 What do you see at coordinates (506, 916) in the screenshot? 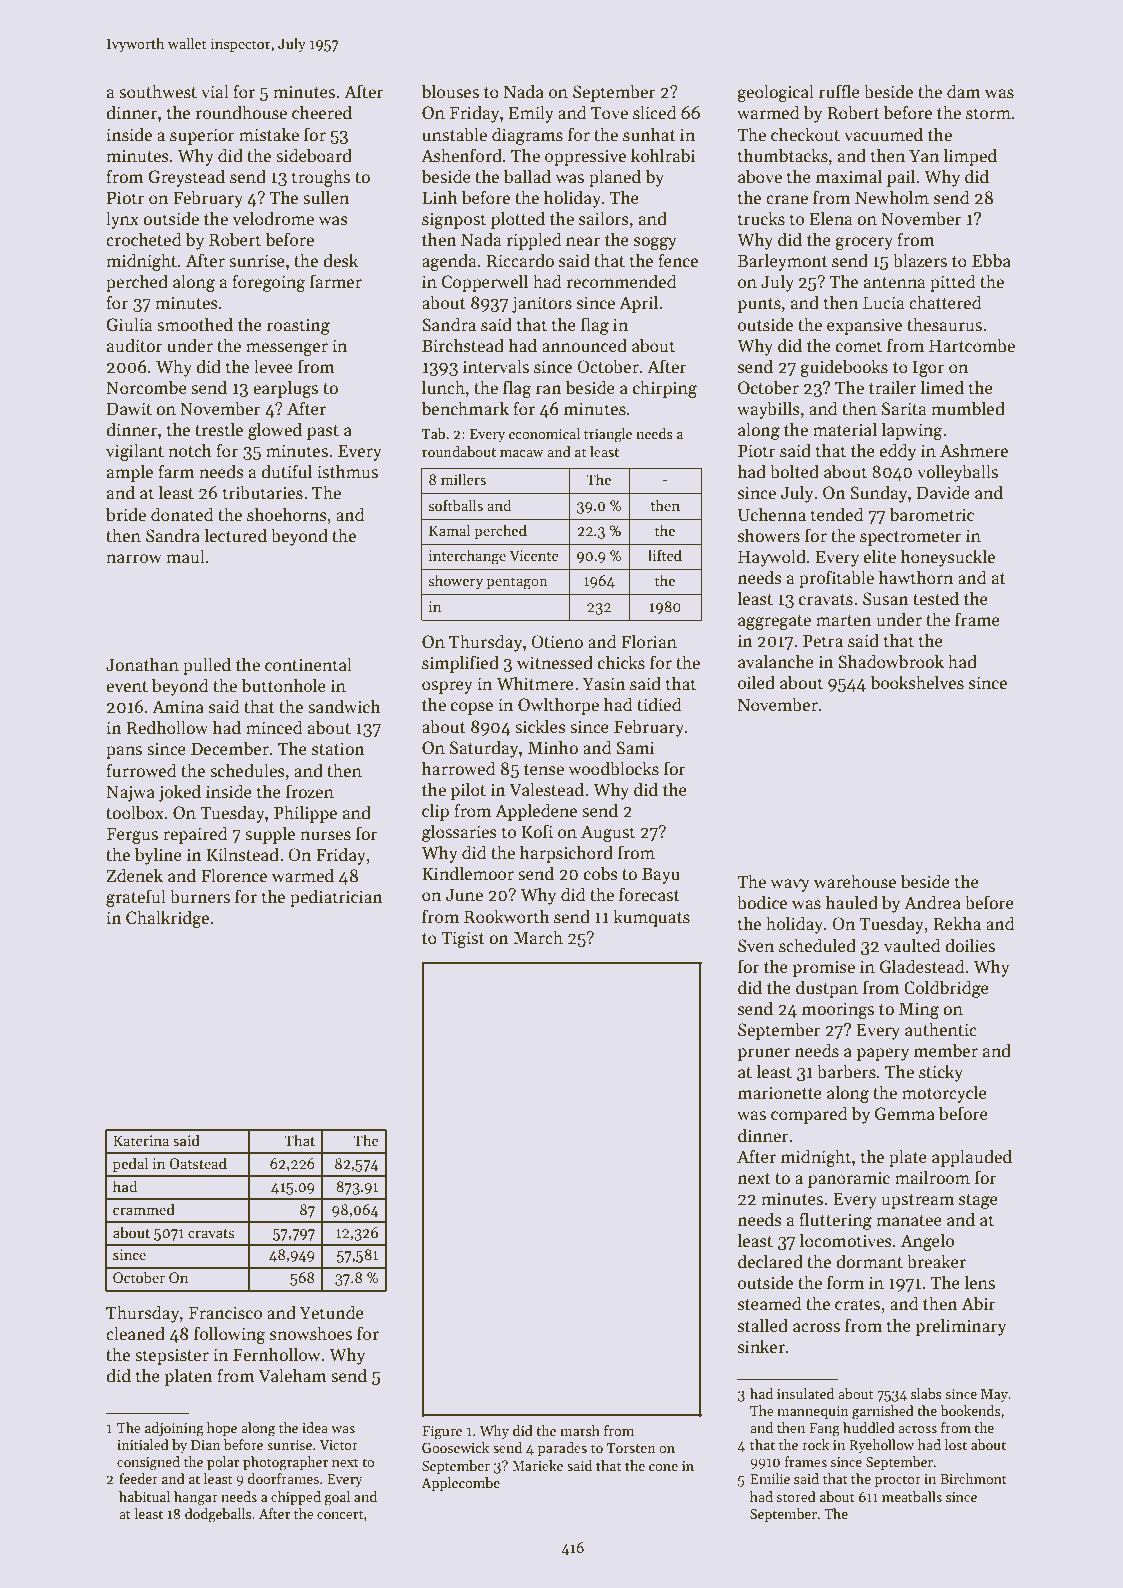
I see `Rookworth` at bounding box center [506, 916].
